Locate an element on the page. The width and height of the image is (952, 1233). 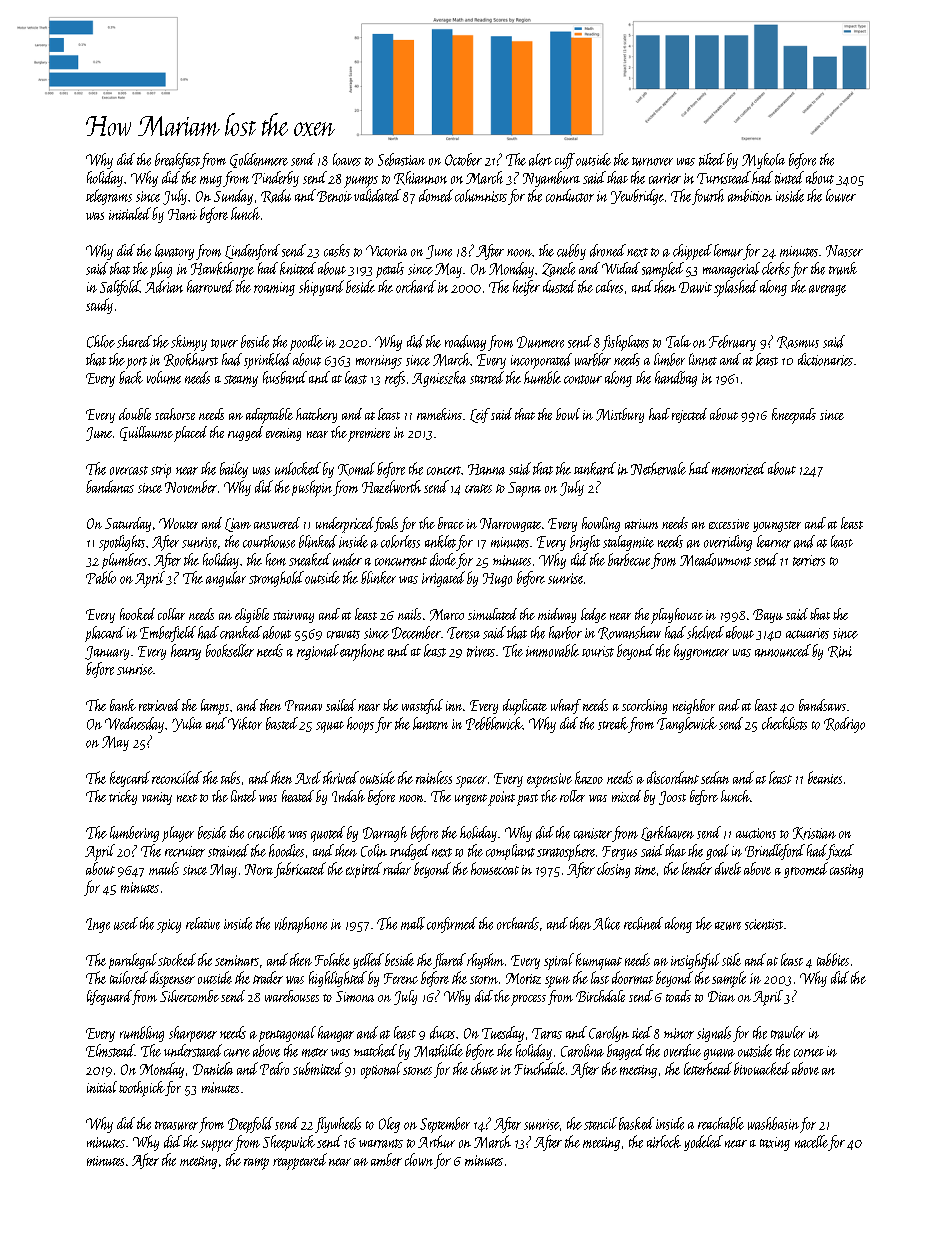
Meadowmont is located at coordinates (715, 559).
